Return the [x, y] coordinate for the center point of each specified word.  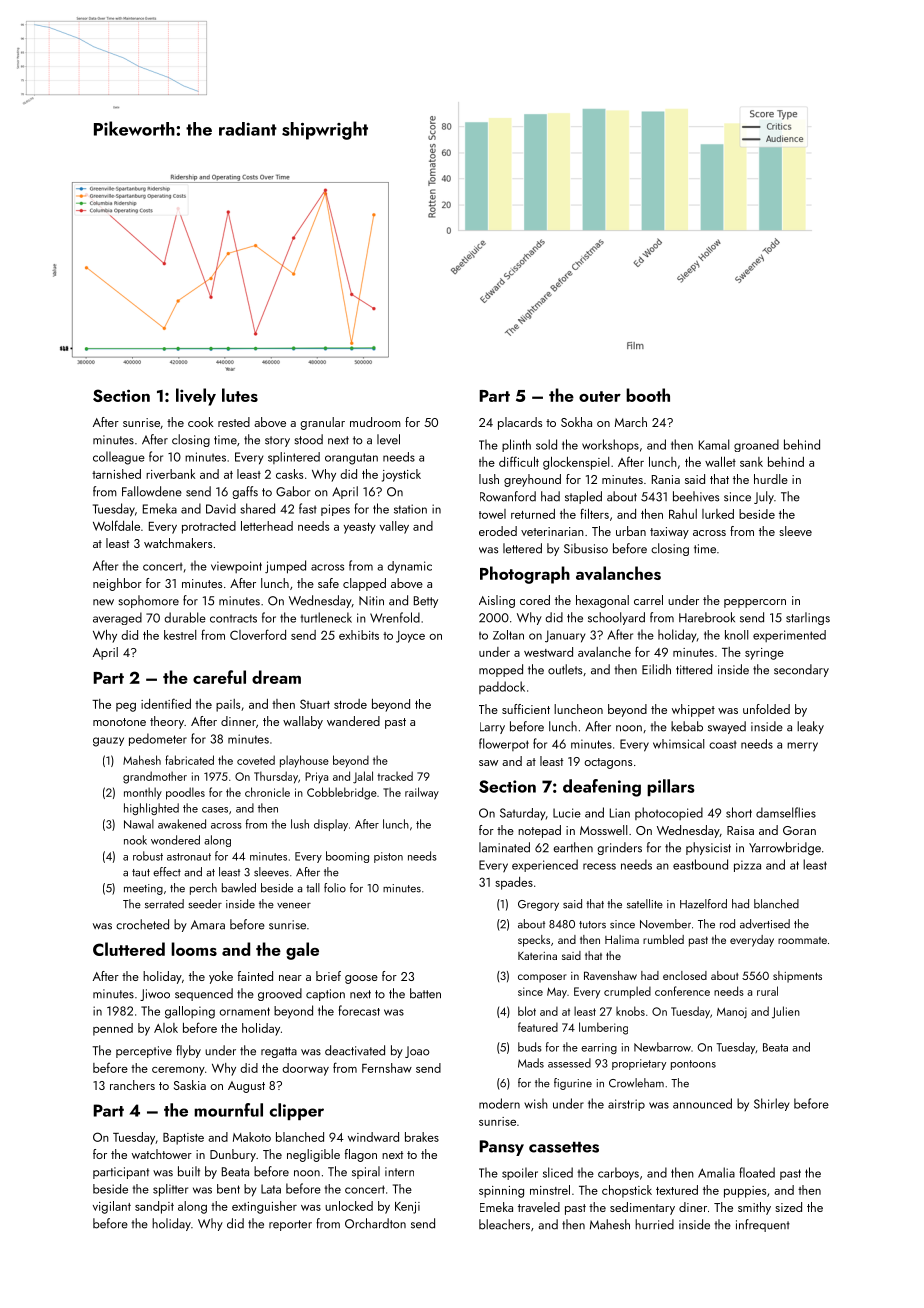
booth [648, 395]
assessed [569, 1063]
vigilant [112, 1207]
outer [600, 396]
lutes [240, 395]
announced [702, 1103]
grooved [280, 994]
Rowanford [508, 496]
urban [631, 531]
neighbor [117, 584]
